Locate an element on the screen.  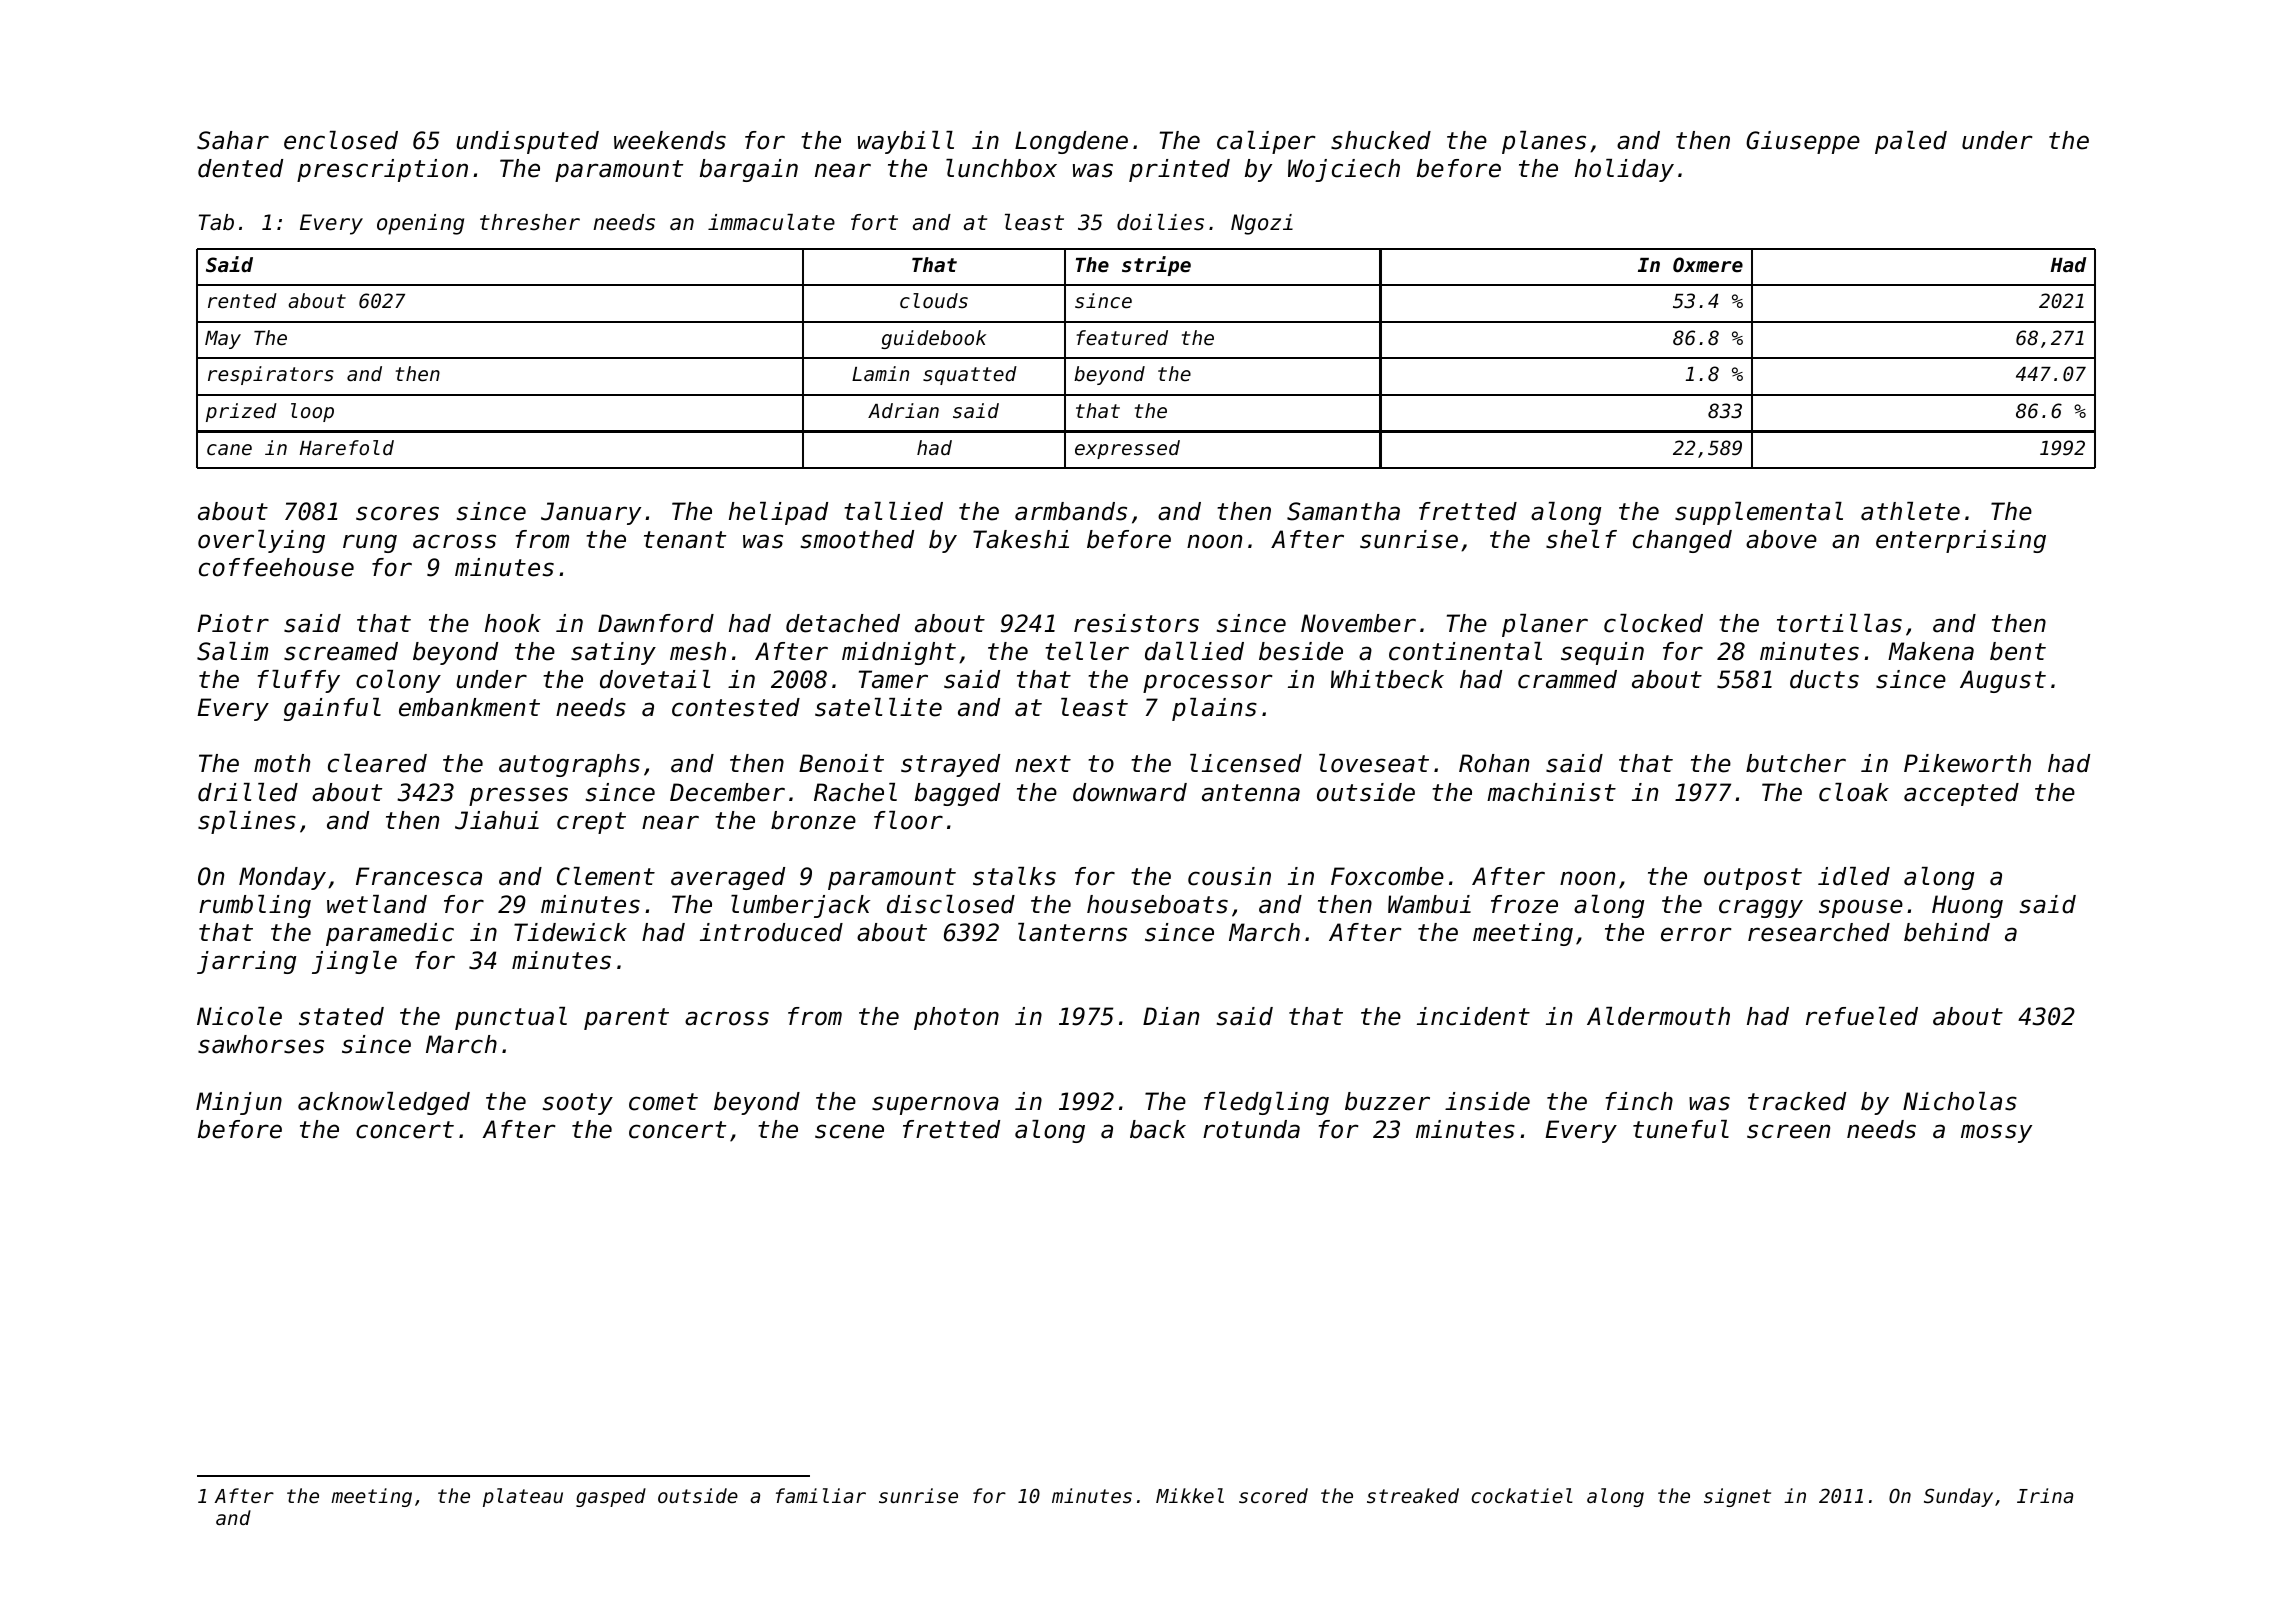
gasped is located at coordinates (611, 1497).
